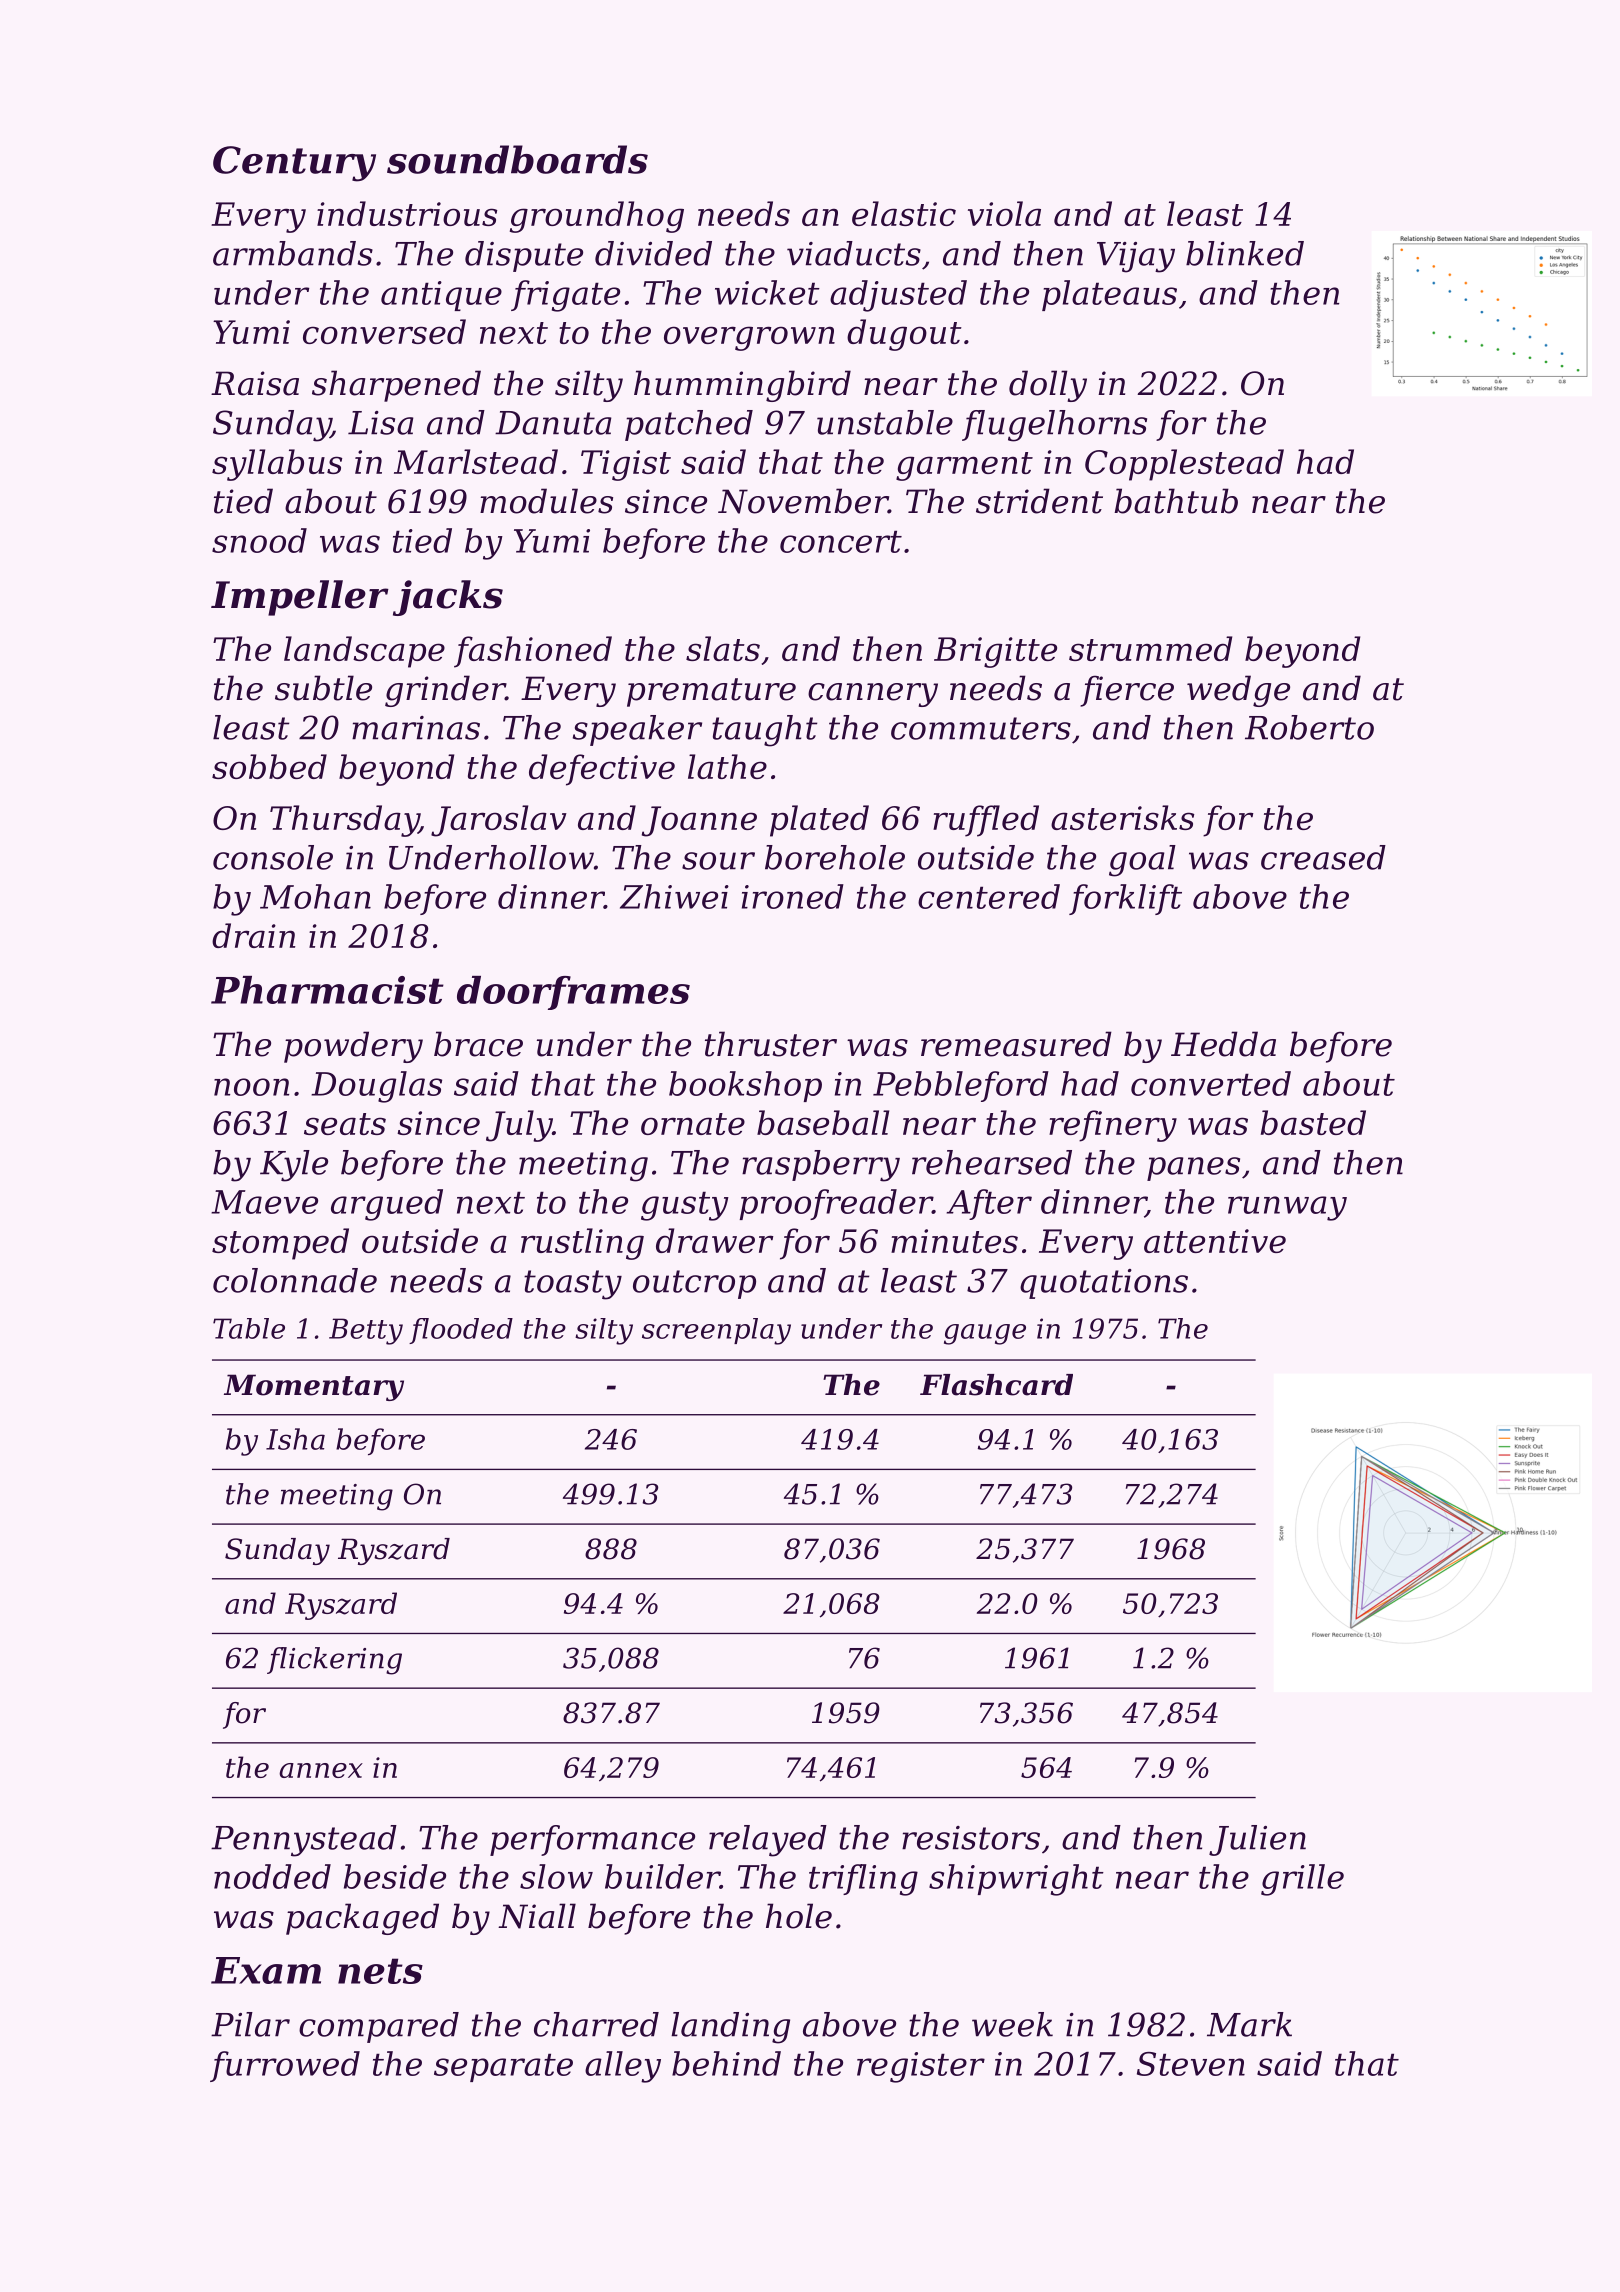 The image size is (1620, 2292). Describe the element at coordinates (1245, 253) in the screenshot. I see `blinked` at that location.
